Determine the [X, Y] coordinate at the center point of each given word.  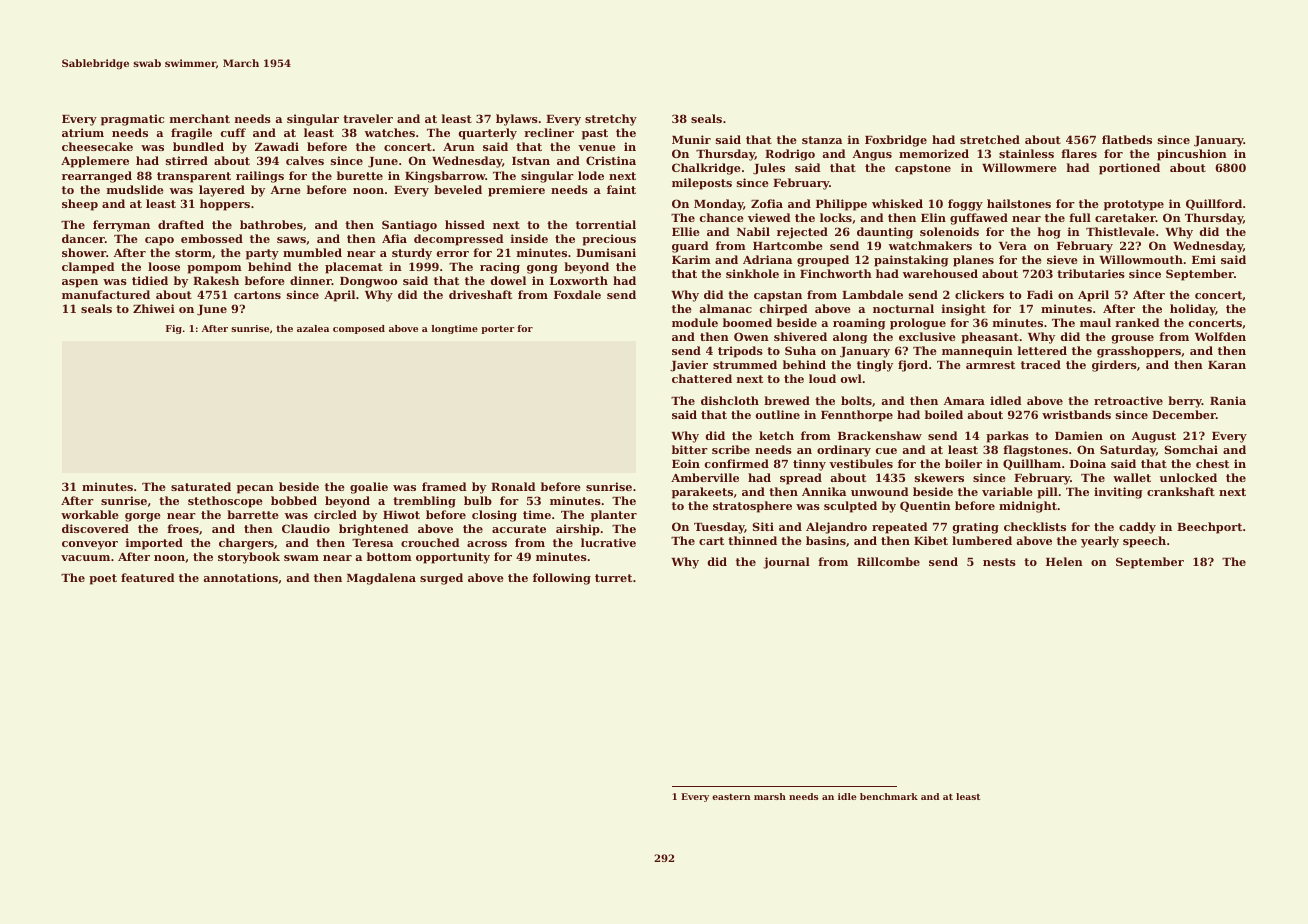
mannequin [977, 352]
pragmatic [132, 120]
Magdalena [381, 579]
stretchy [611, 120]
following [562, 579]
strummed [745, 364]
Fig [174, 329]
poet [103, 579]
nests [999, 562]
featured [147, 577]
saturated [201, 486]
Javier [689, 366]
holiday [1193, 310]
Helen [1064, 561]
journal [786, 563]
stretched [990, 139]
